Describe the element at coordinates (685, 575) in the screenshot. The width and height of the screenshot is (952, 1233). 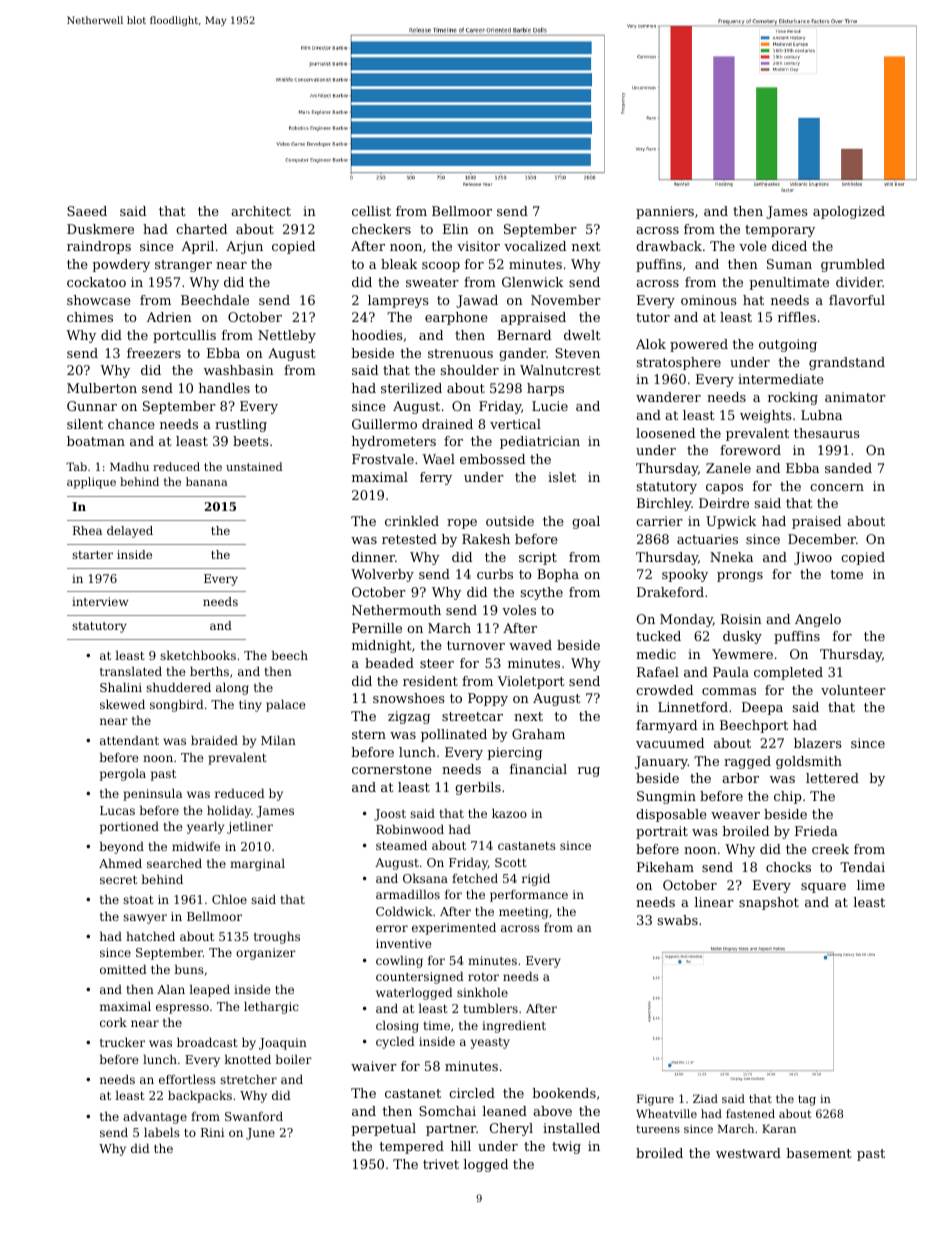
I see `spooky` at that location.
